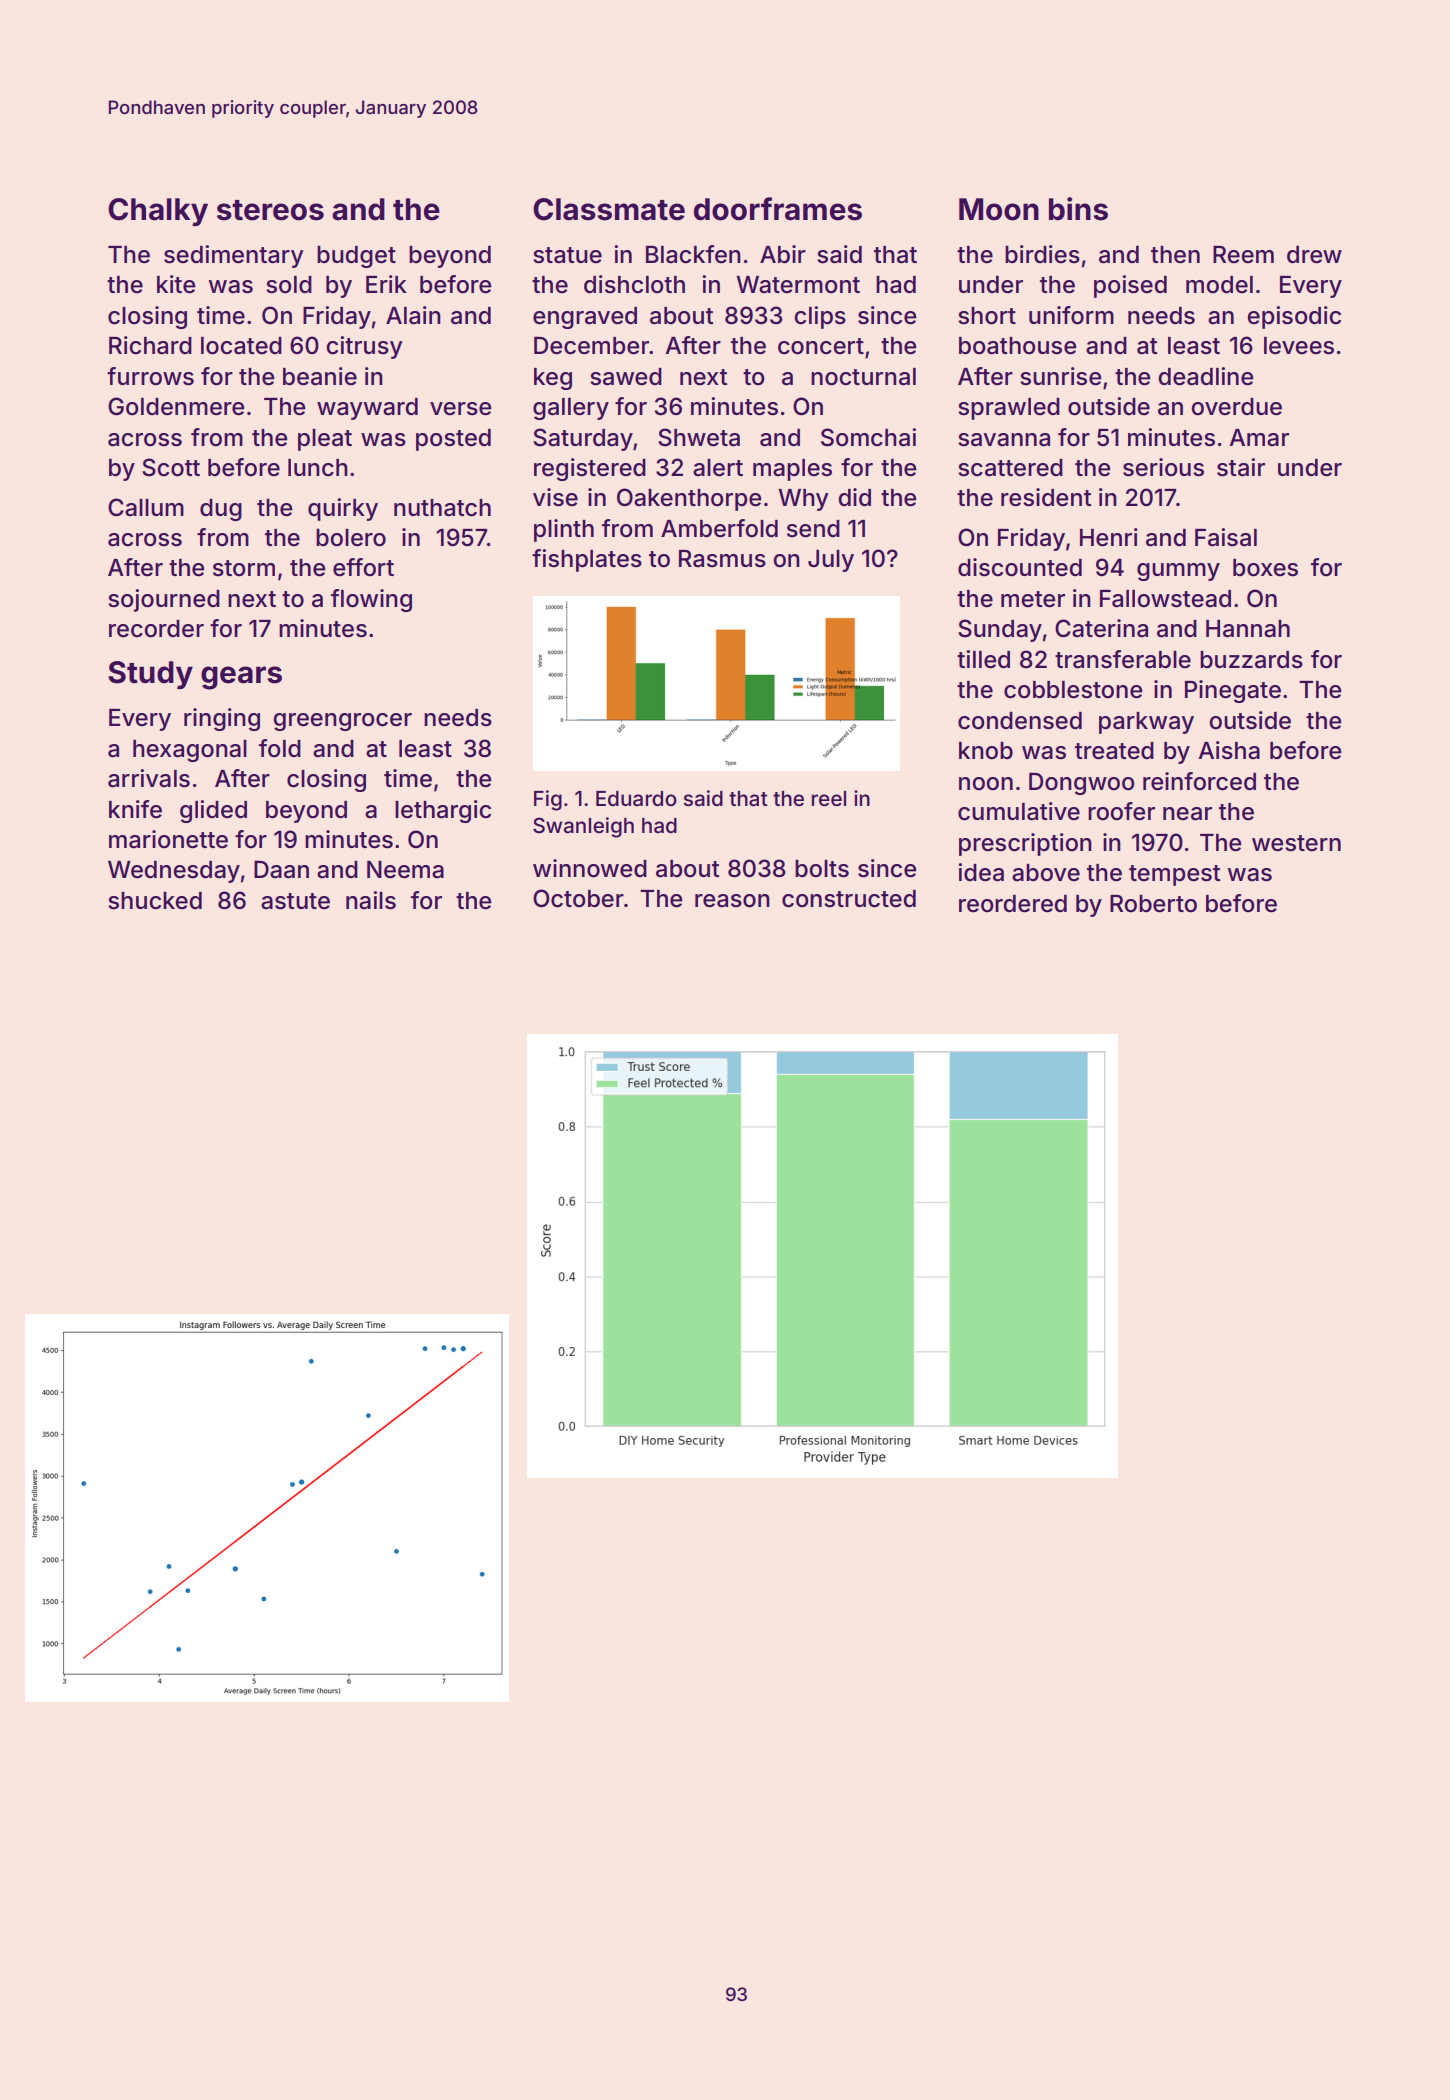  Describe the element at coordinates (155, 901) in the screenshot. I see `shucked` at that location.
